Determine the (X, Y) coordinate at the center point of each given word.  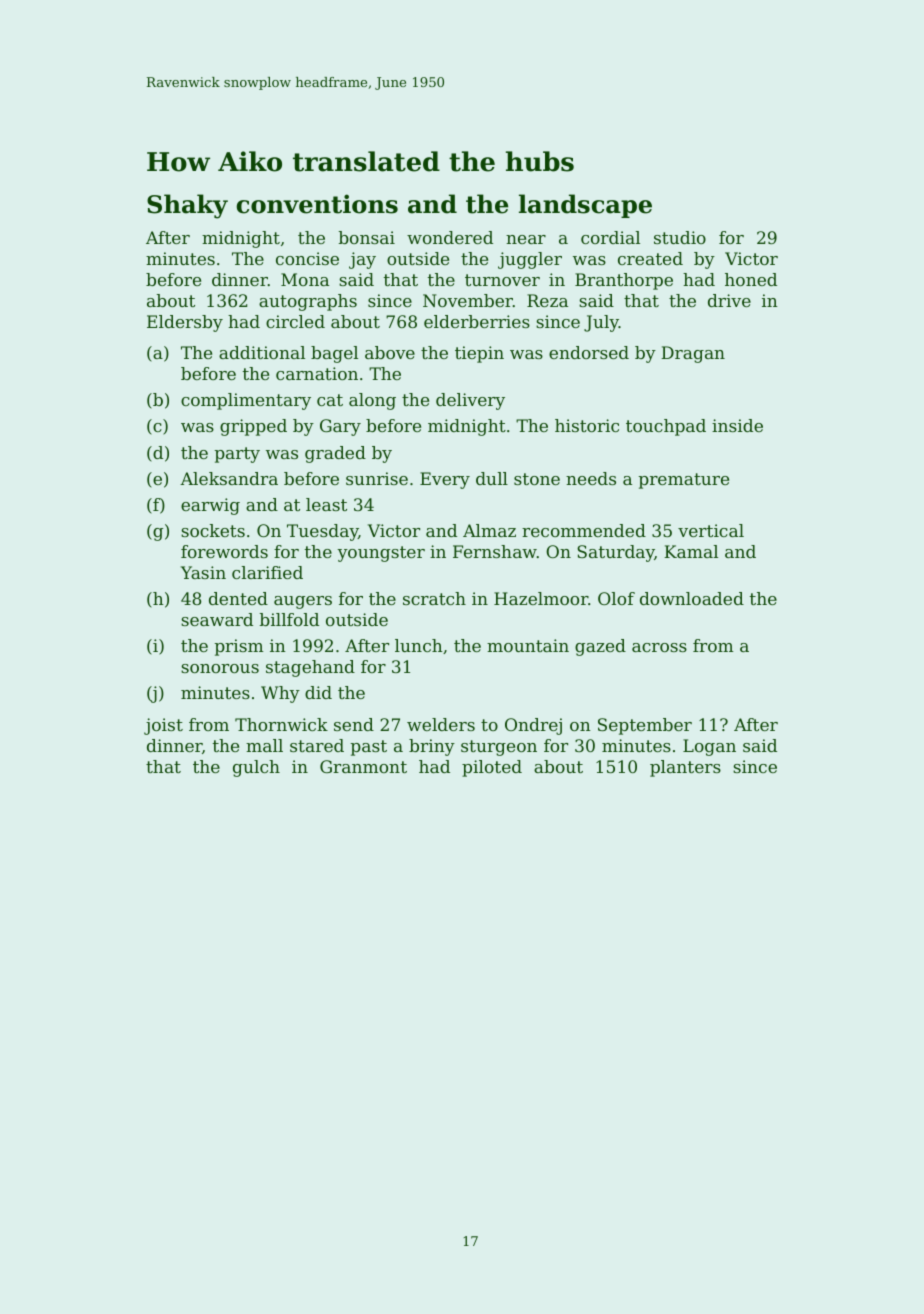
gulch (256, 768)
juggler (530, 260)
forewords (224, 551)
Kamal (691, 551)
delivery (470, 401)
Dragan (693, 354)
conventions (317, 204)
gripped (253, 427)
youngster (381, 554)
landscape (585, 206)
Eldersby (185, 323)
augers (303, 602)
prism (239, 647)
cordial (610, 237)
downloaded (692, 598)
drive (729, 300)
